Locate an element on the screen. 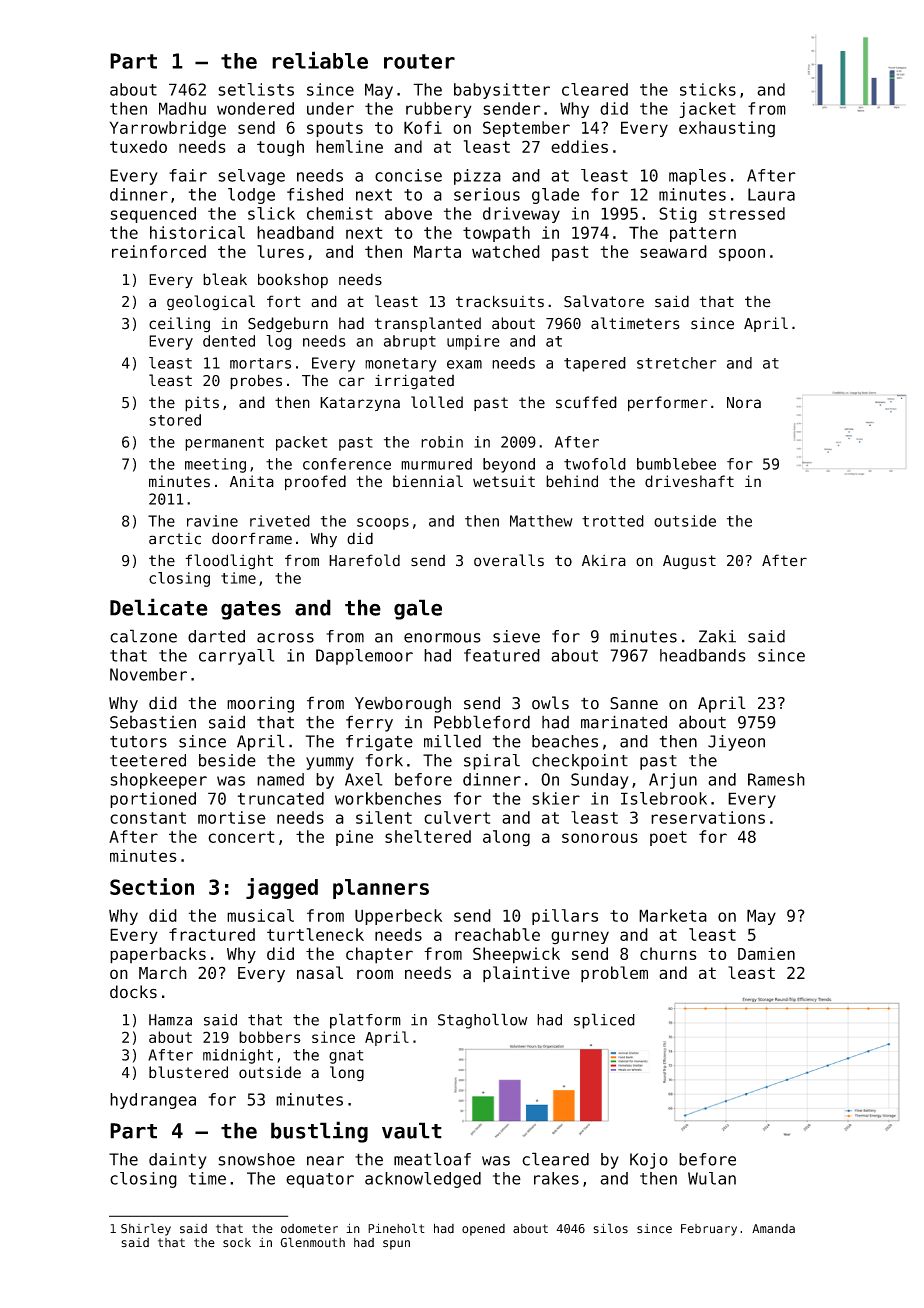 This screenshot has height=1308, width=924. Staghollow is located at coordinates (483, 1021).
